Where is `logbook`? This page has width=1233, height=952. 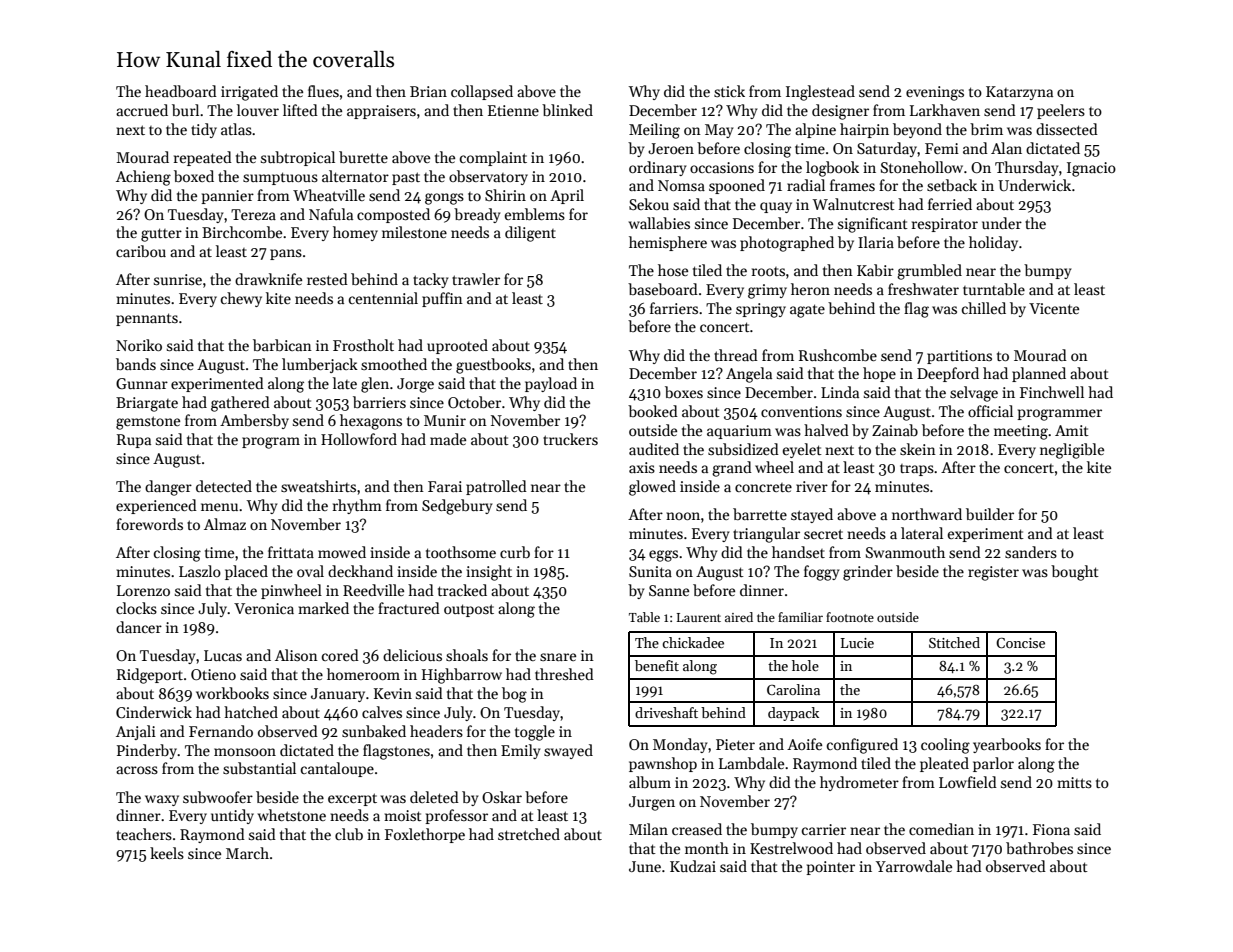
logbook is located at coordinates (832, 169).
